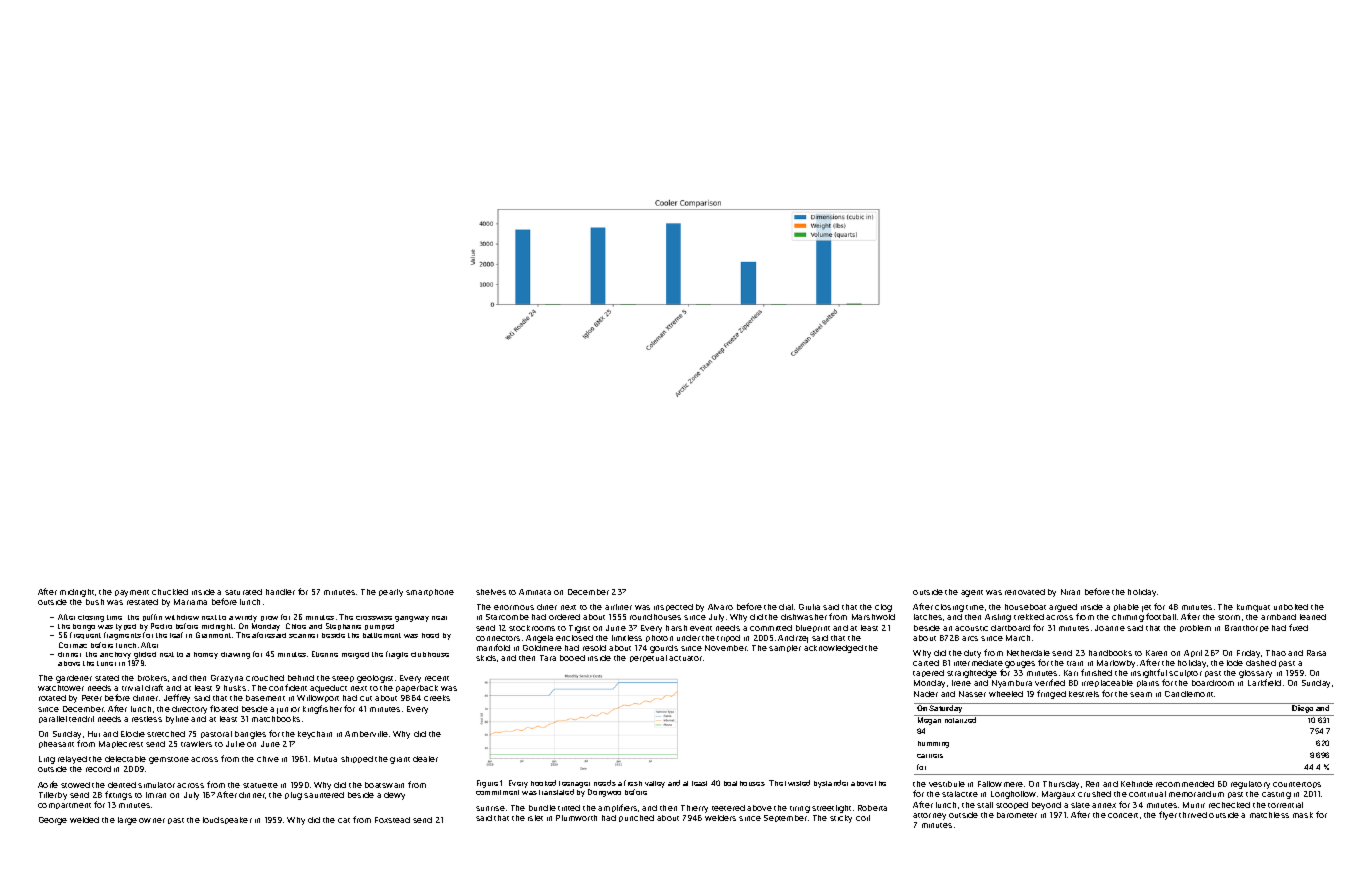 The width and height of the document is (1372, 887). Describe the element at coordinates (74, 679) in the document. I see `gardener` at that location.
